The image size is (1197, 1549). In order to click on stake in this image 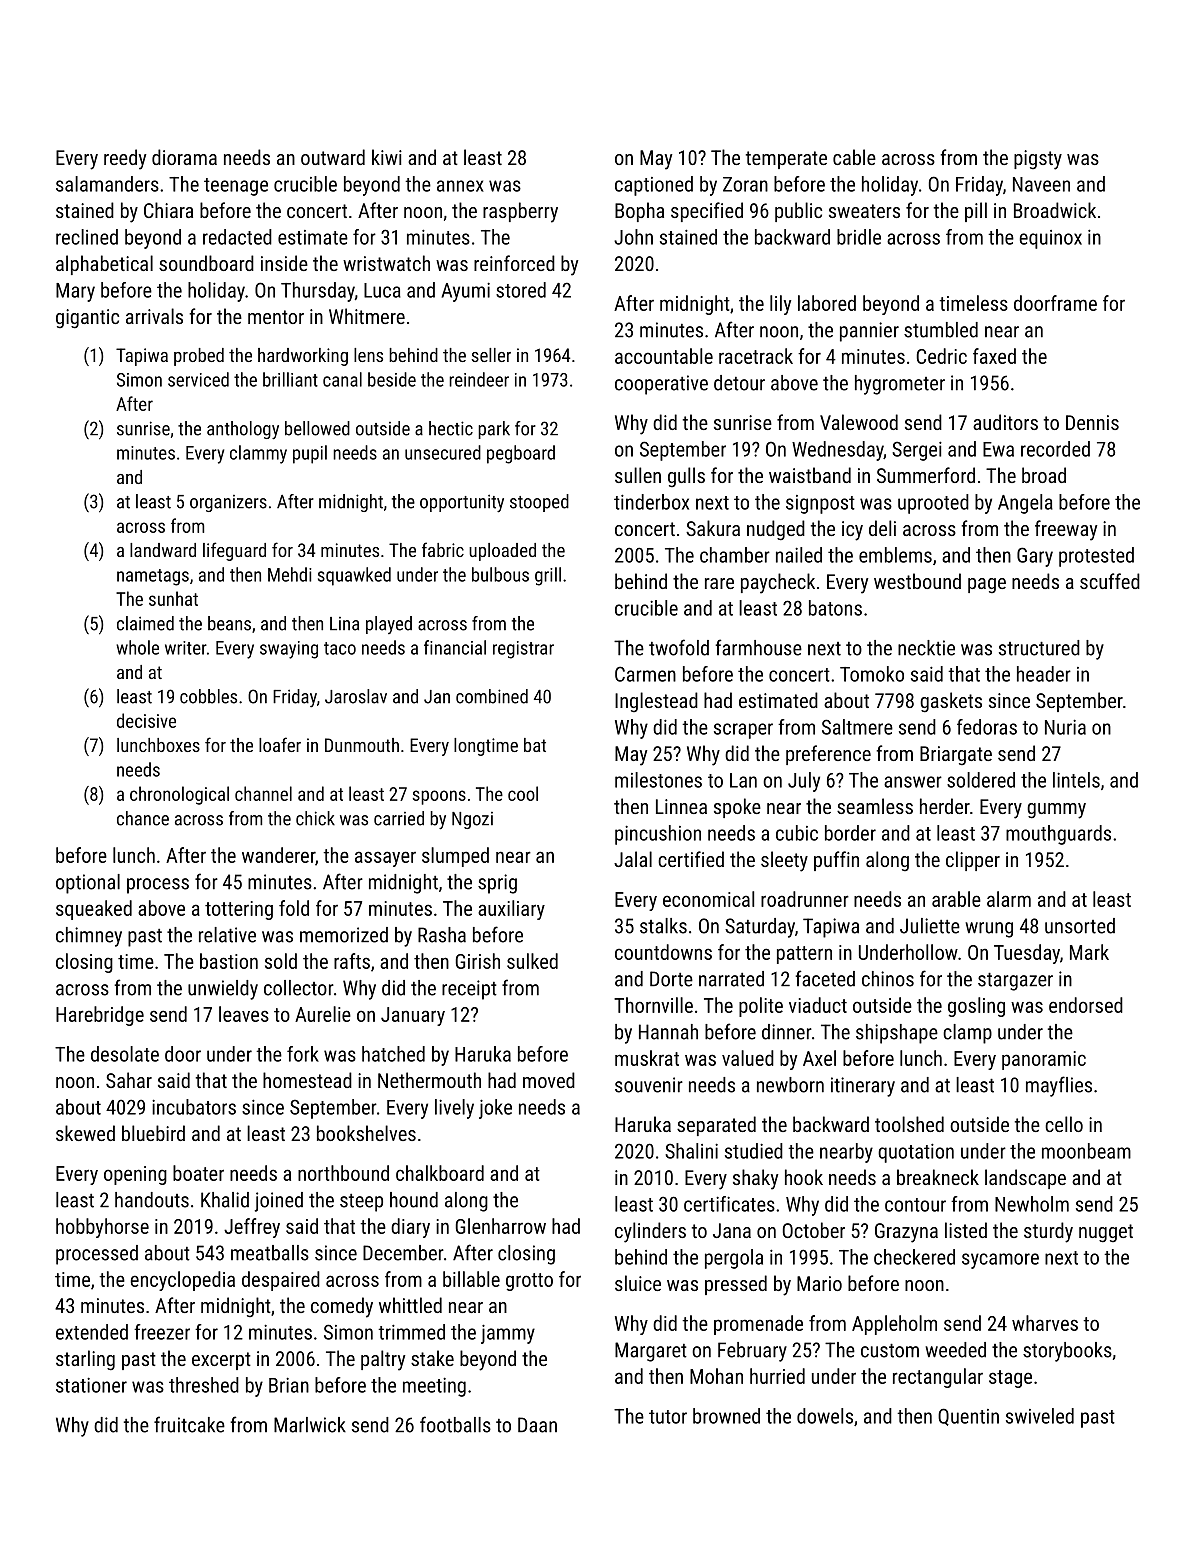, I will do `click(432, 1358)`.
